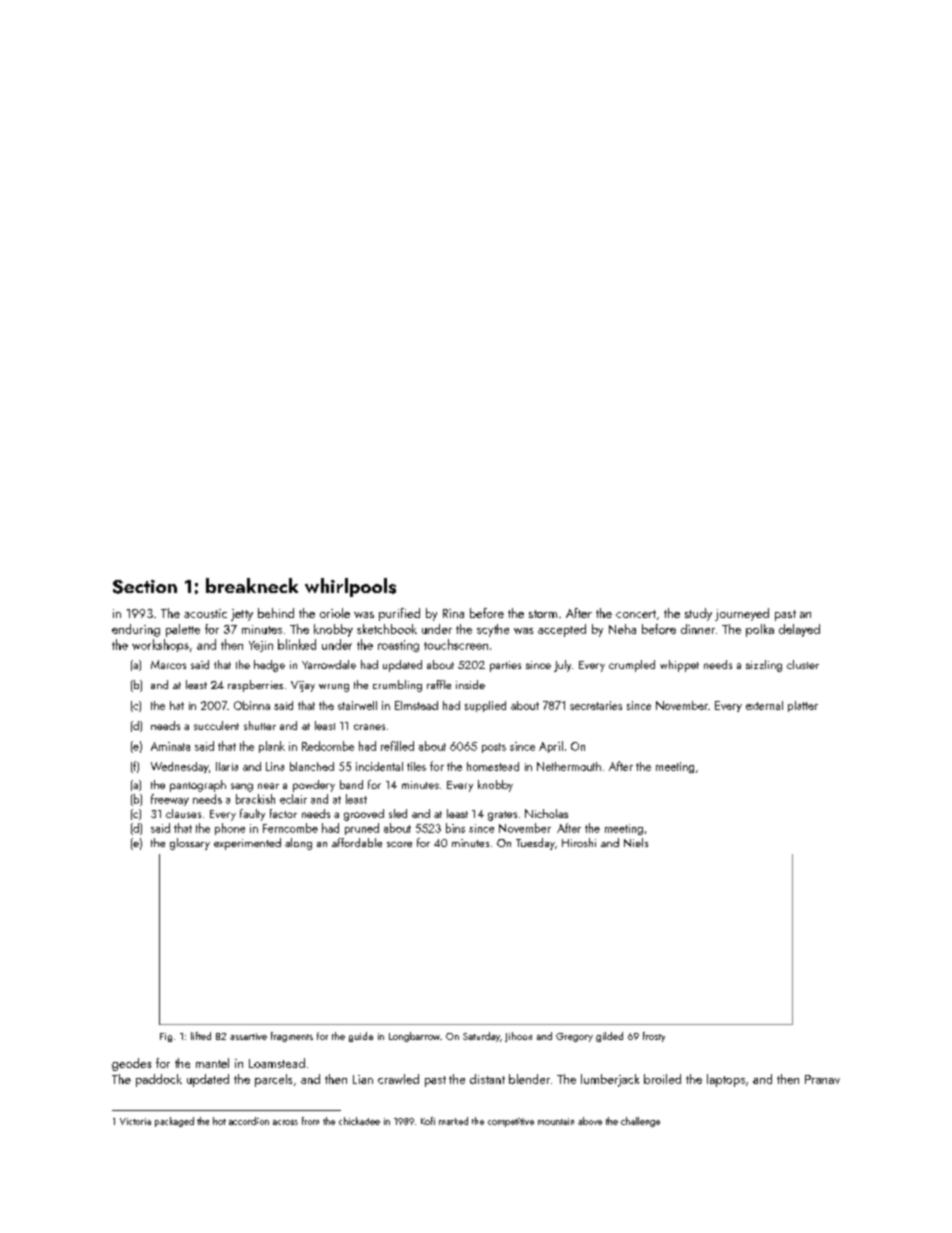 The width and height of the screenshot is (952, 1233). Describe the element at coordinates (636, 842) in the screenshot. I see `Niels` at that location.
